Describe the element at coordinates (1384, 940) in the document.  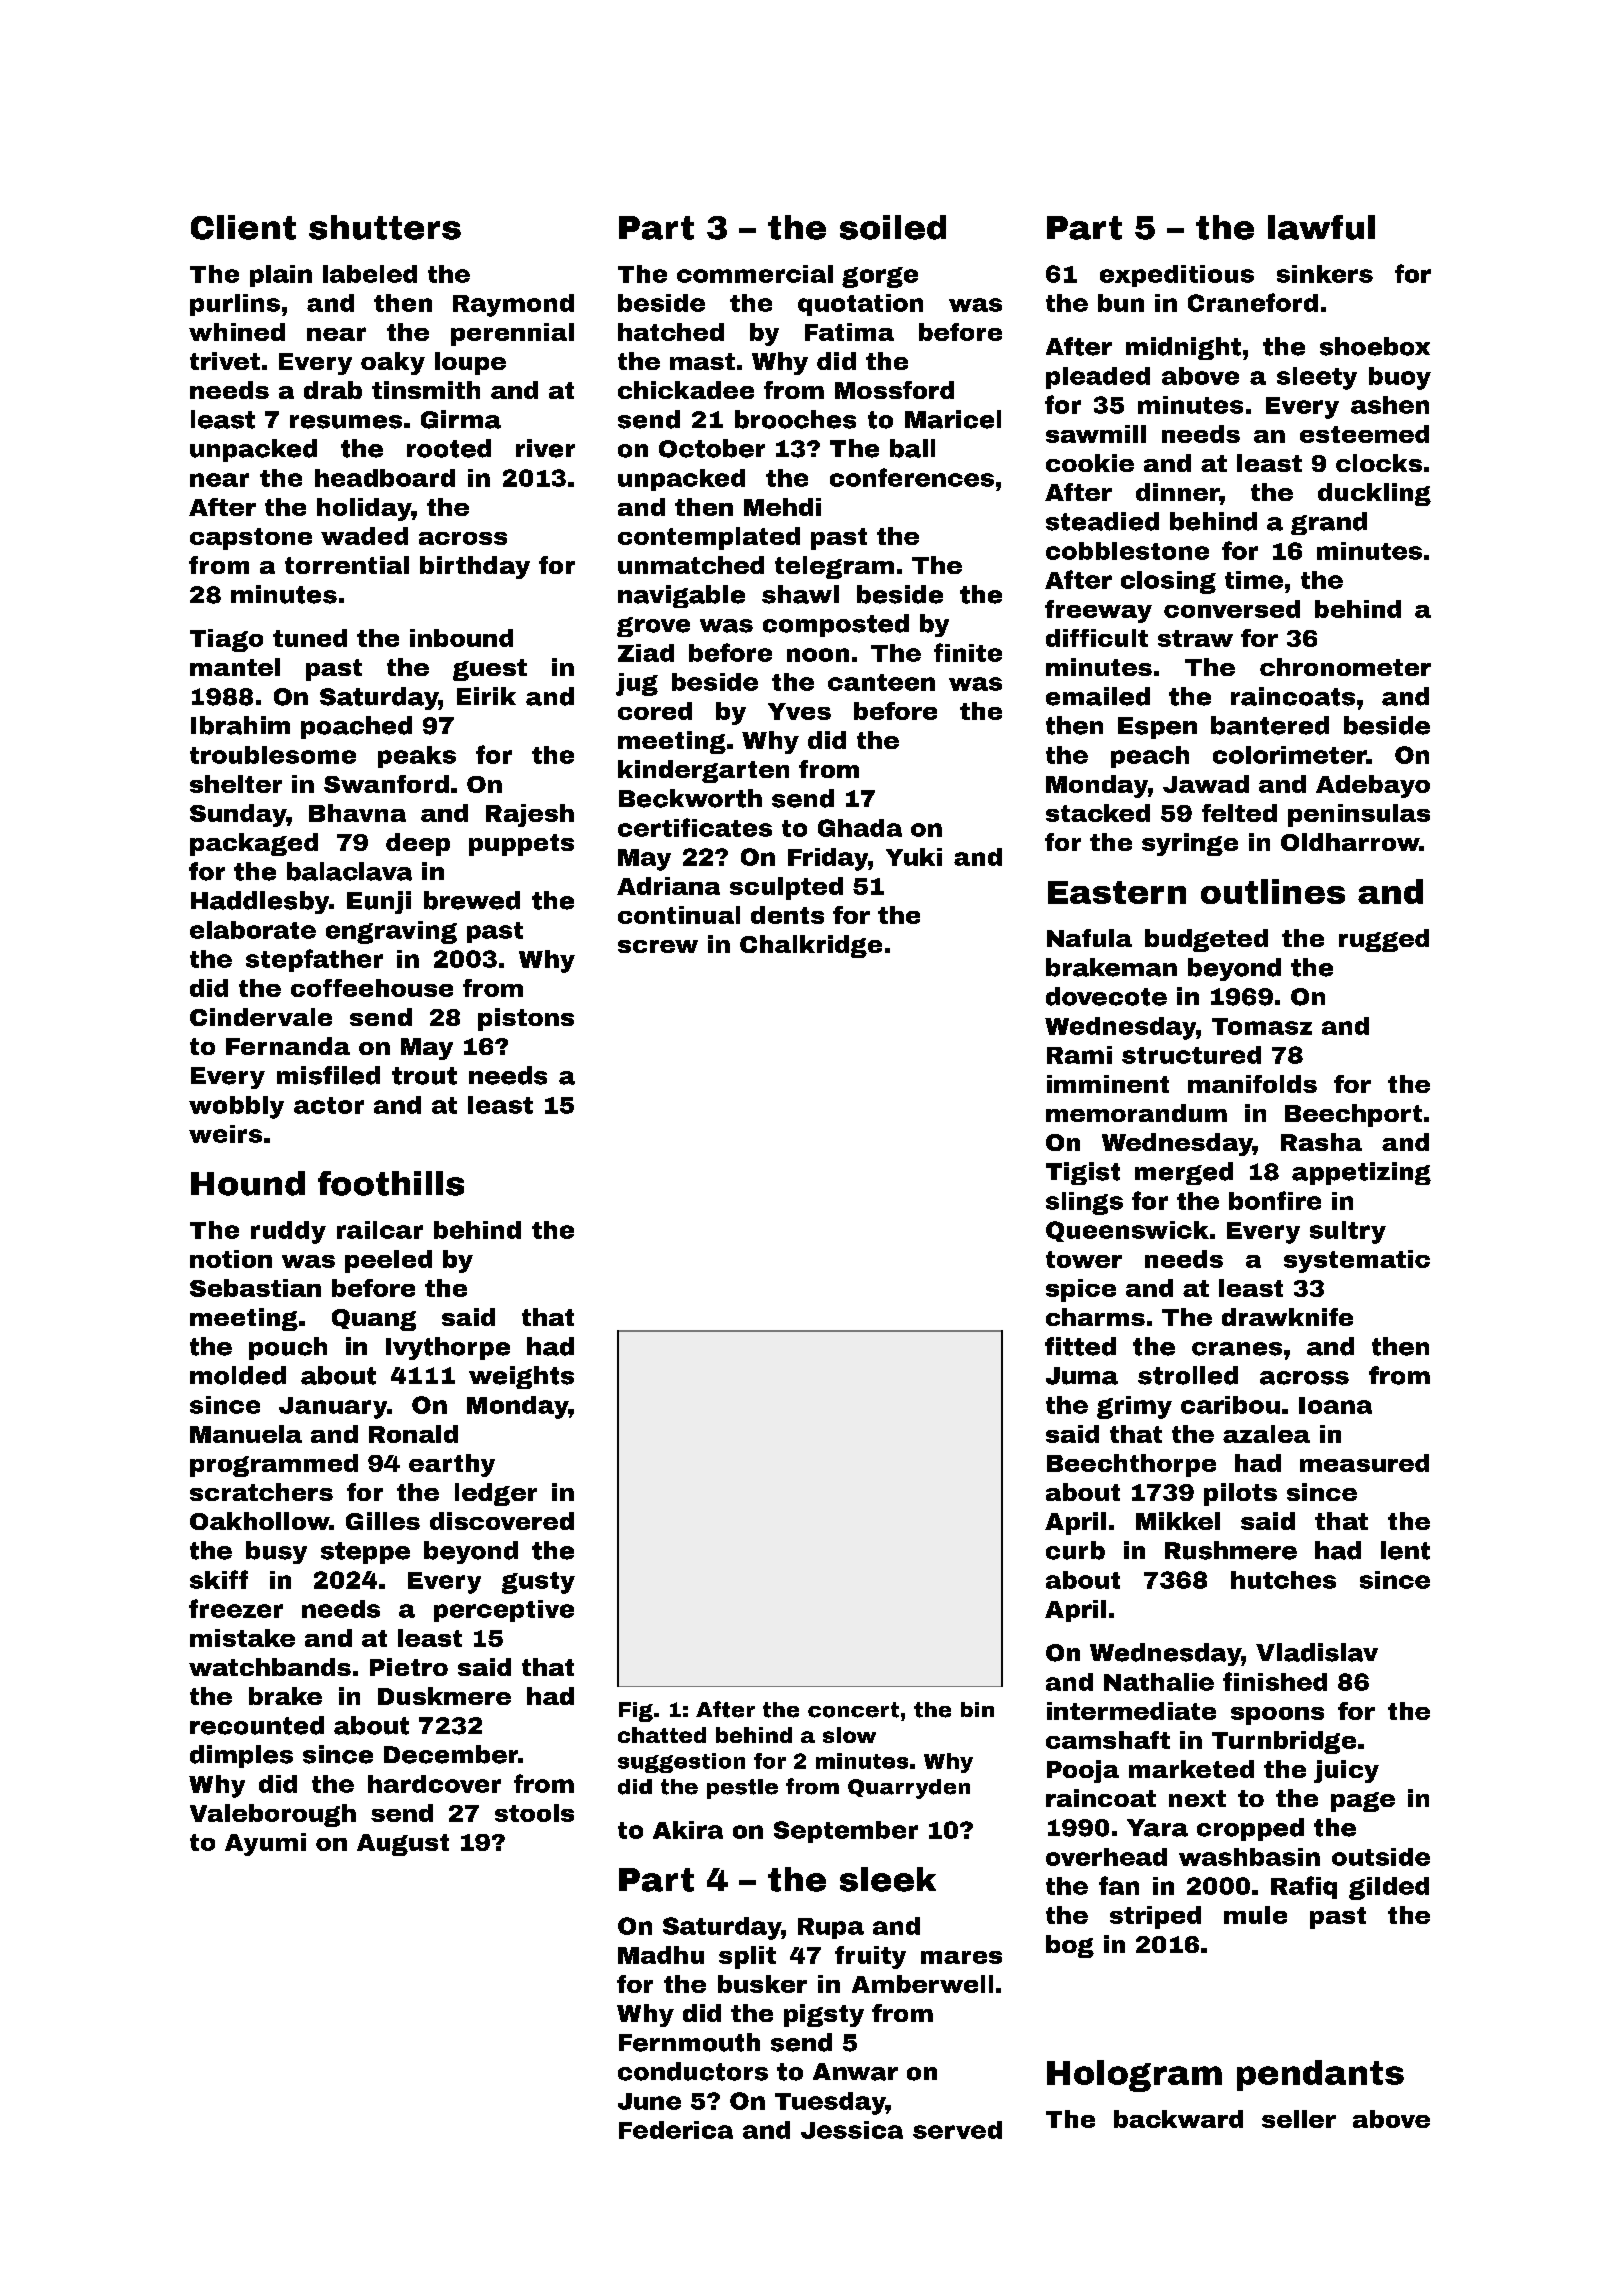
I see `rugged` at that location.
